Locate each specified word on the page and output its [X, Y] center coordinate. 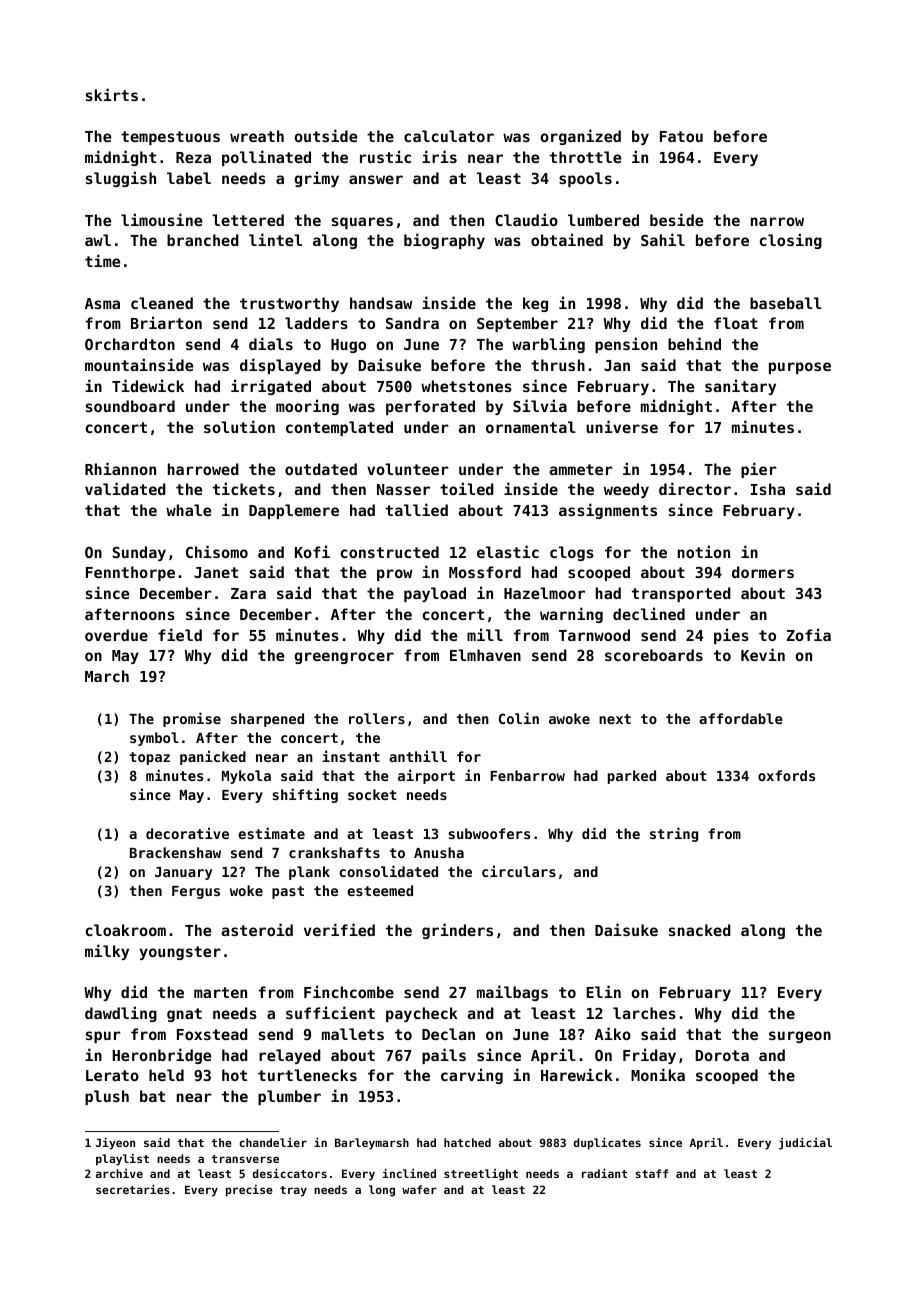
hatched [467, 1142]
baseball [786, 303]
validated [125, 488]
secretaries [133, 1189]
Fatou [681, 136]
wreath [257, 136]
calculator [449, 136]
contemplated [339, 428]
